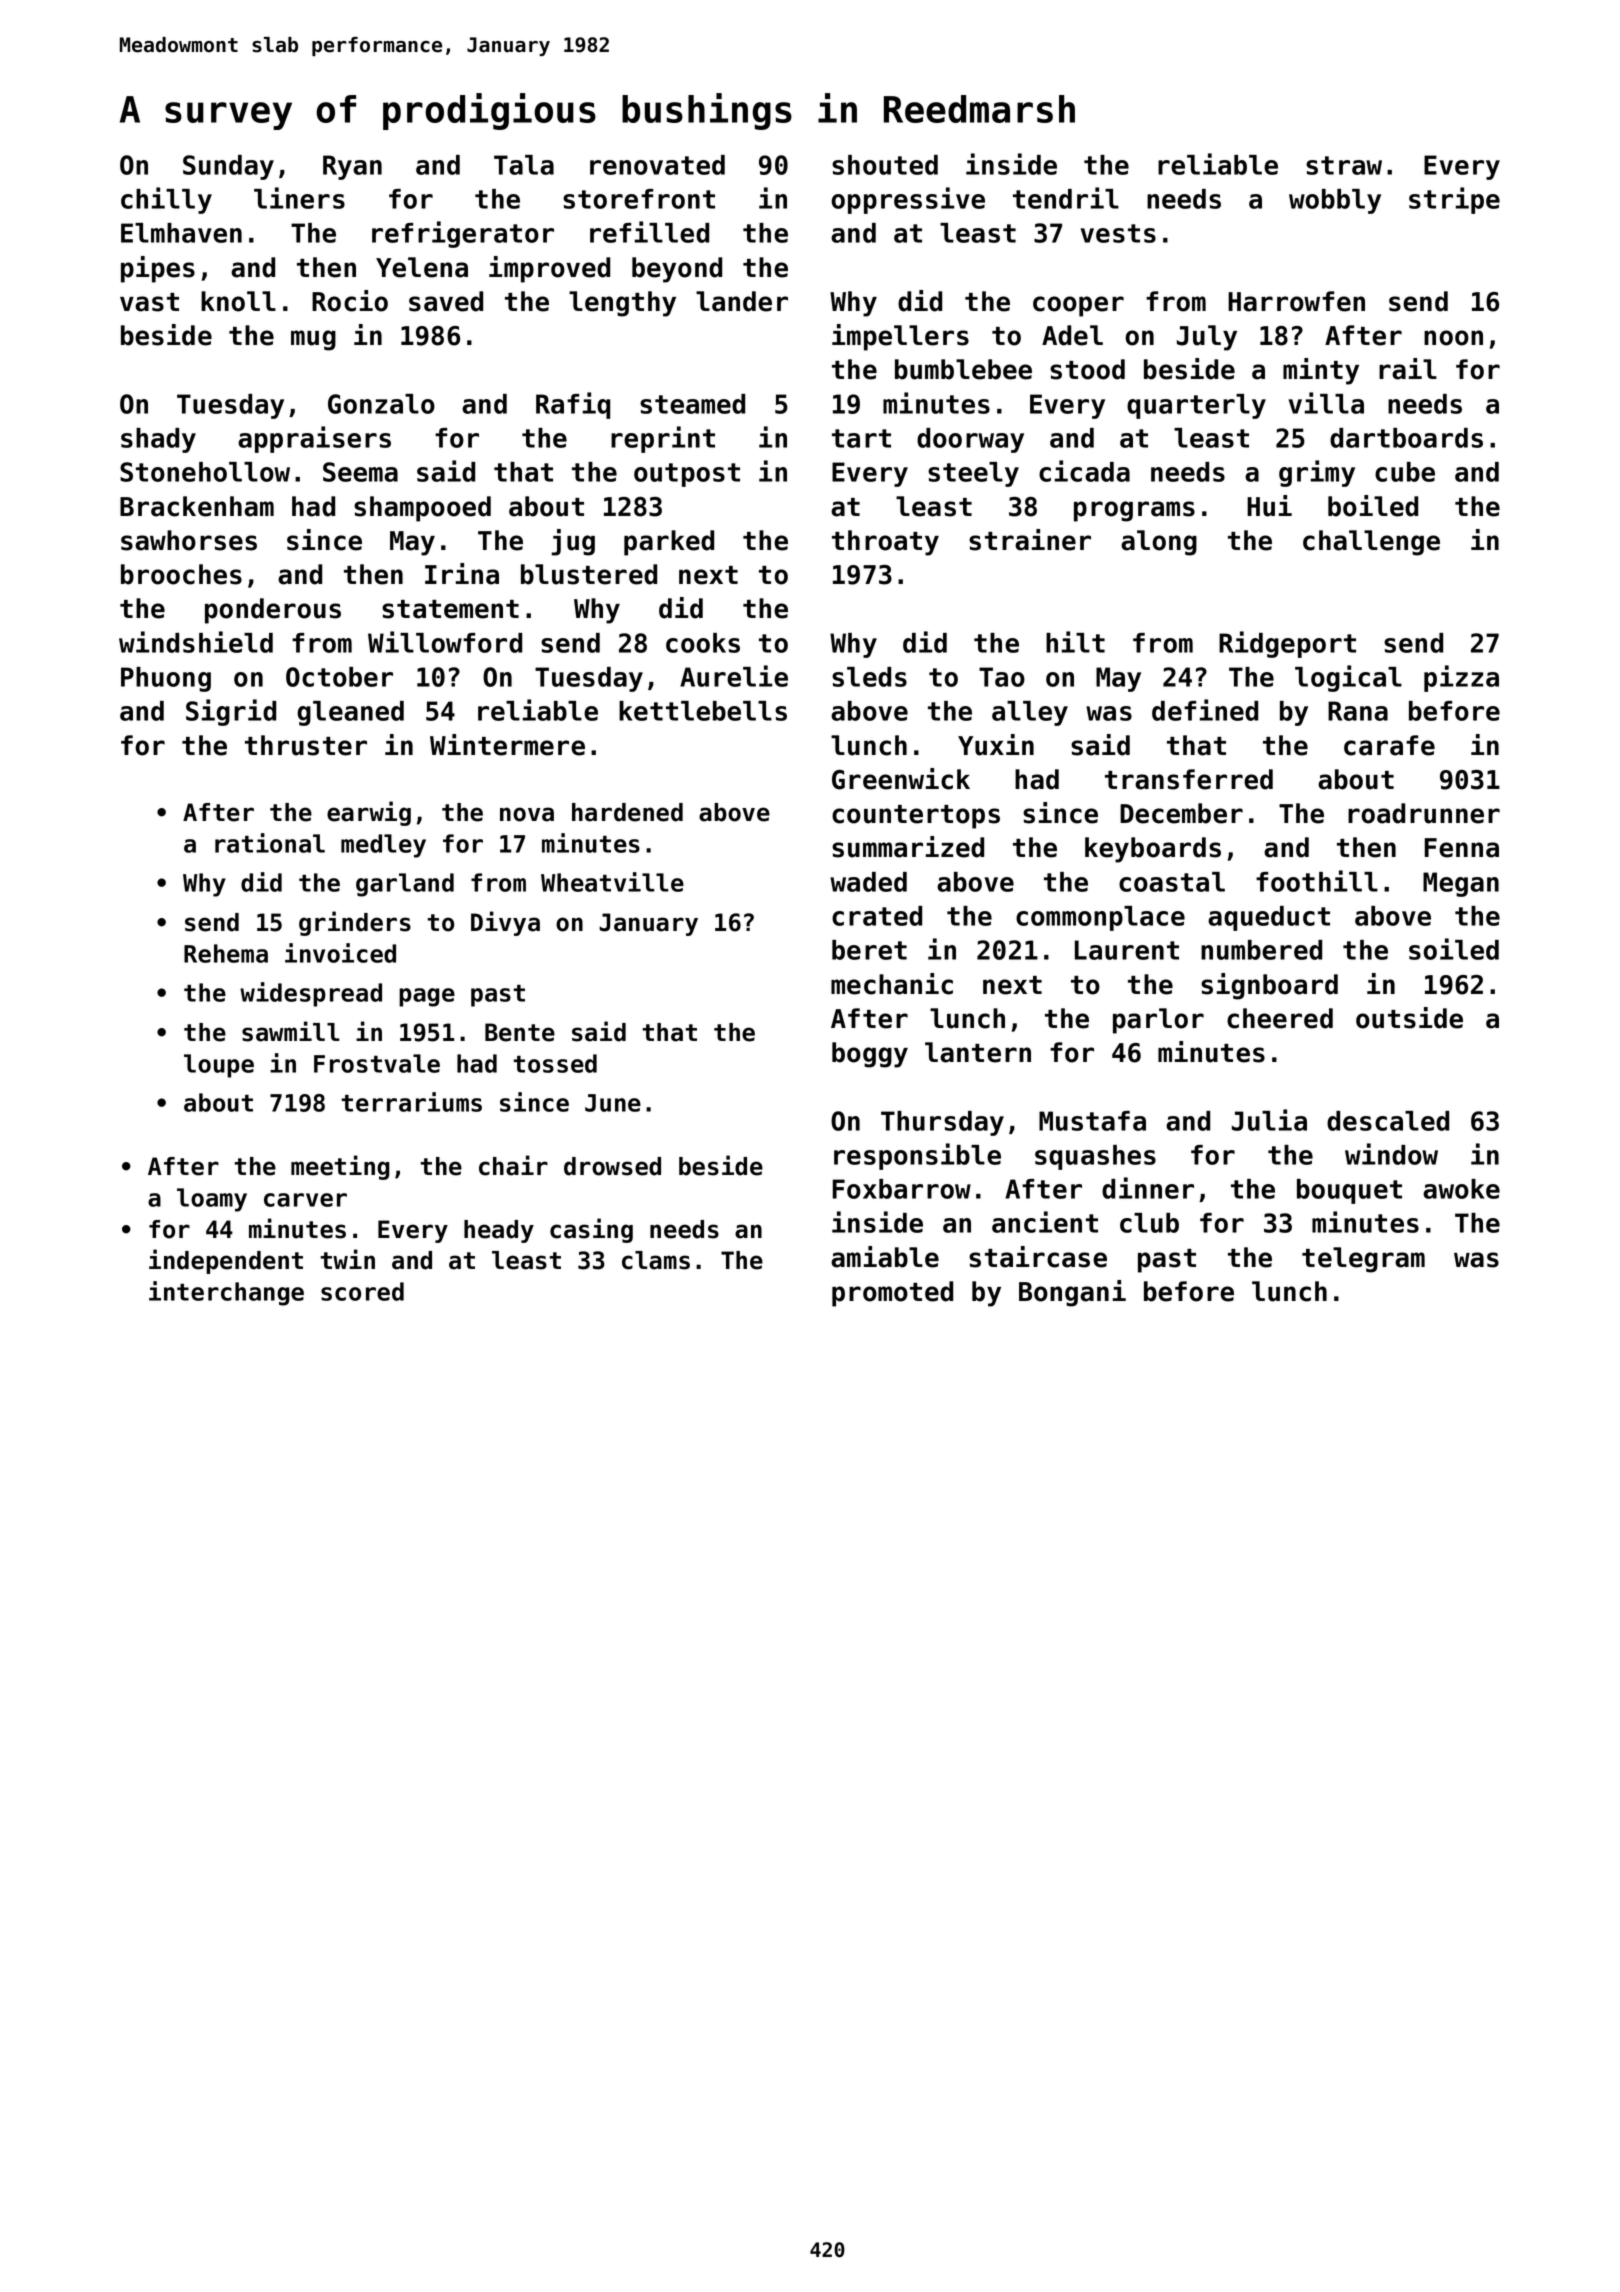 Image resolution: width=1620 pixels, height=2292 pixels. Describe the element at coordinates (970, 440) in the screenshot. I see `doorway` at that location.
